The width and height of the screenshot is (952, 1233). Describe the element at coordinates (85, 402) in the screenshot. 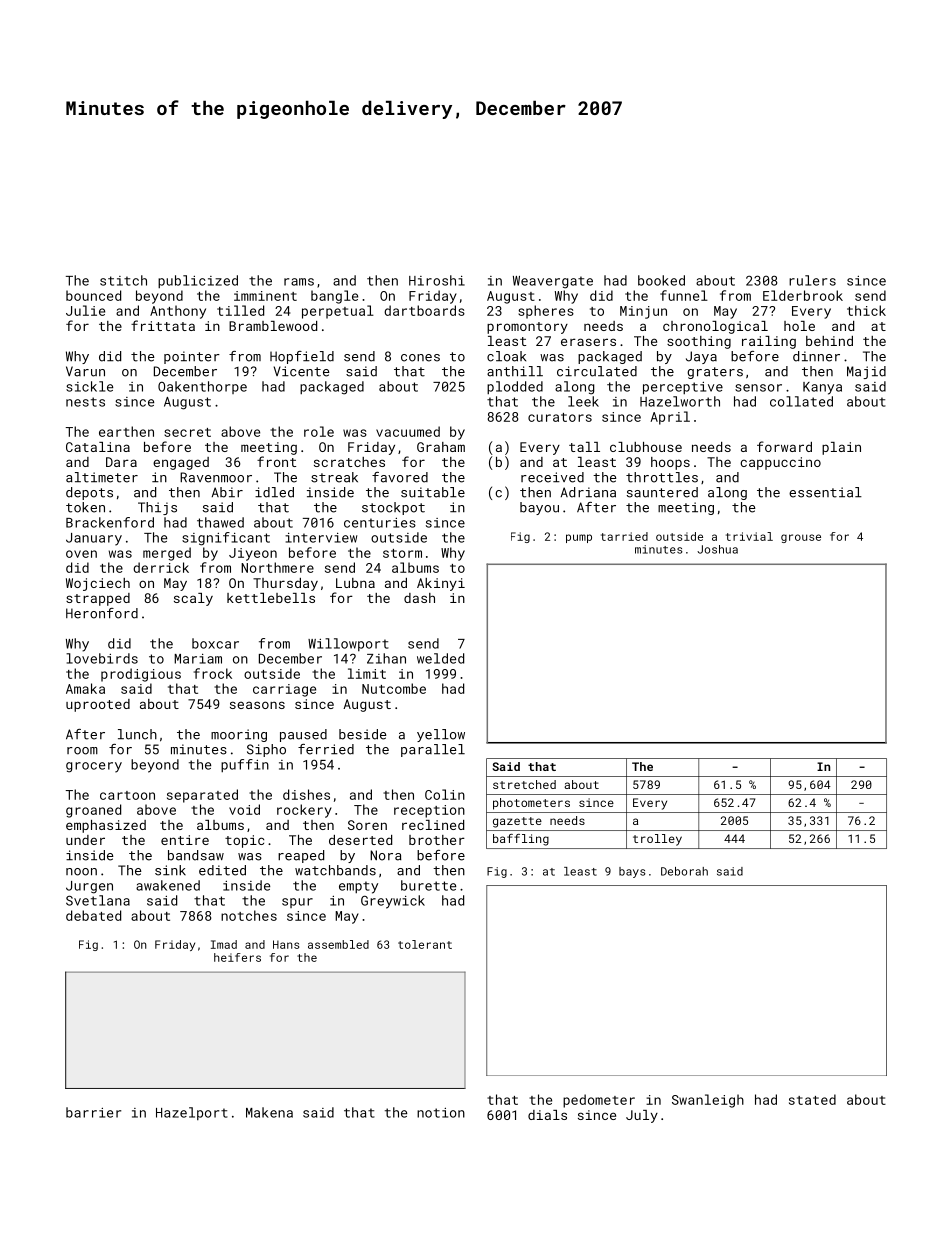

I see `nests` at that location.
